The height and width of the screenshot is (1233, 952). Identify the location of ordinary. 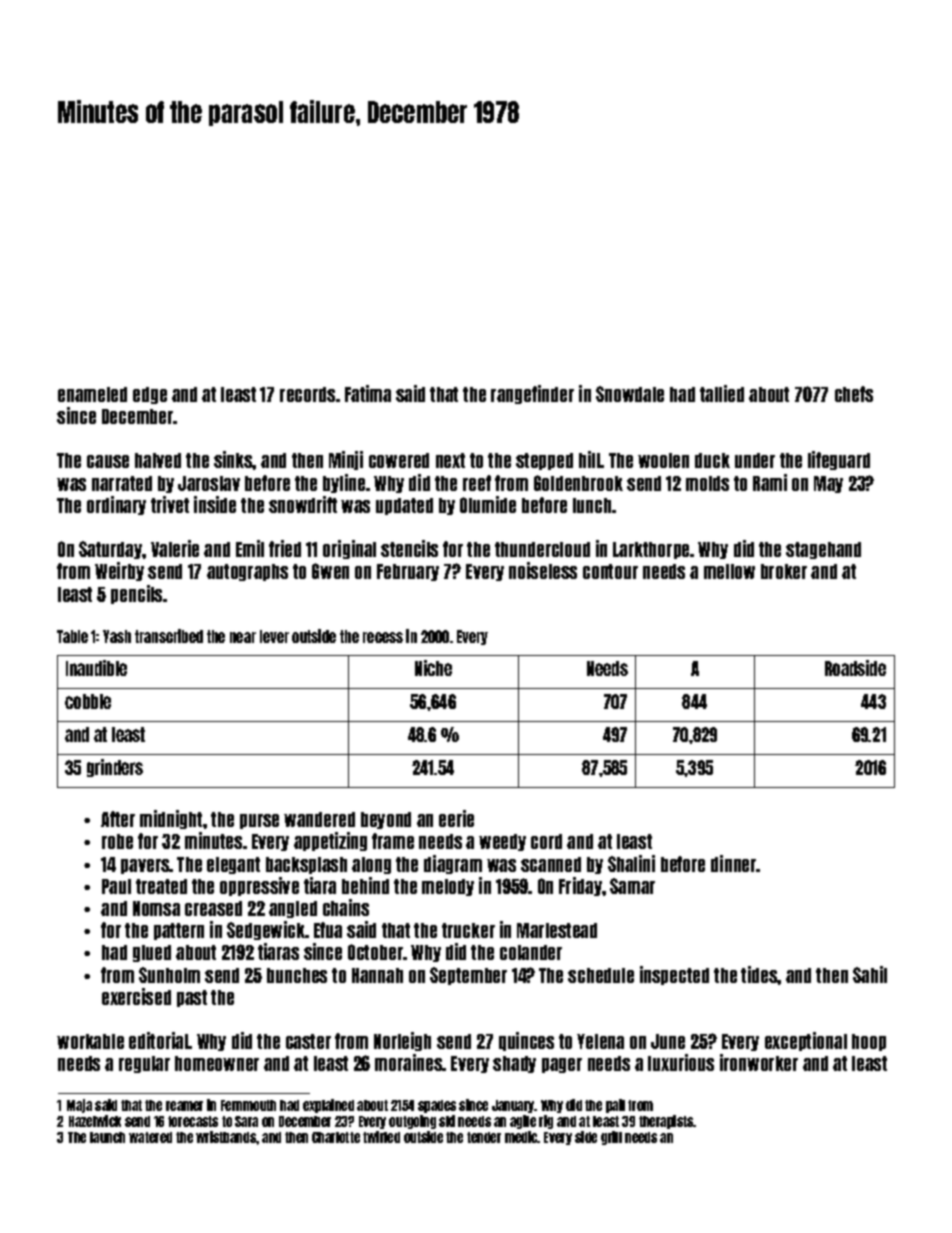
(116, 505).
